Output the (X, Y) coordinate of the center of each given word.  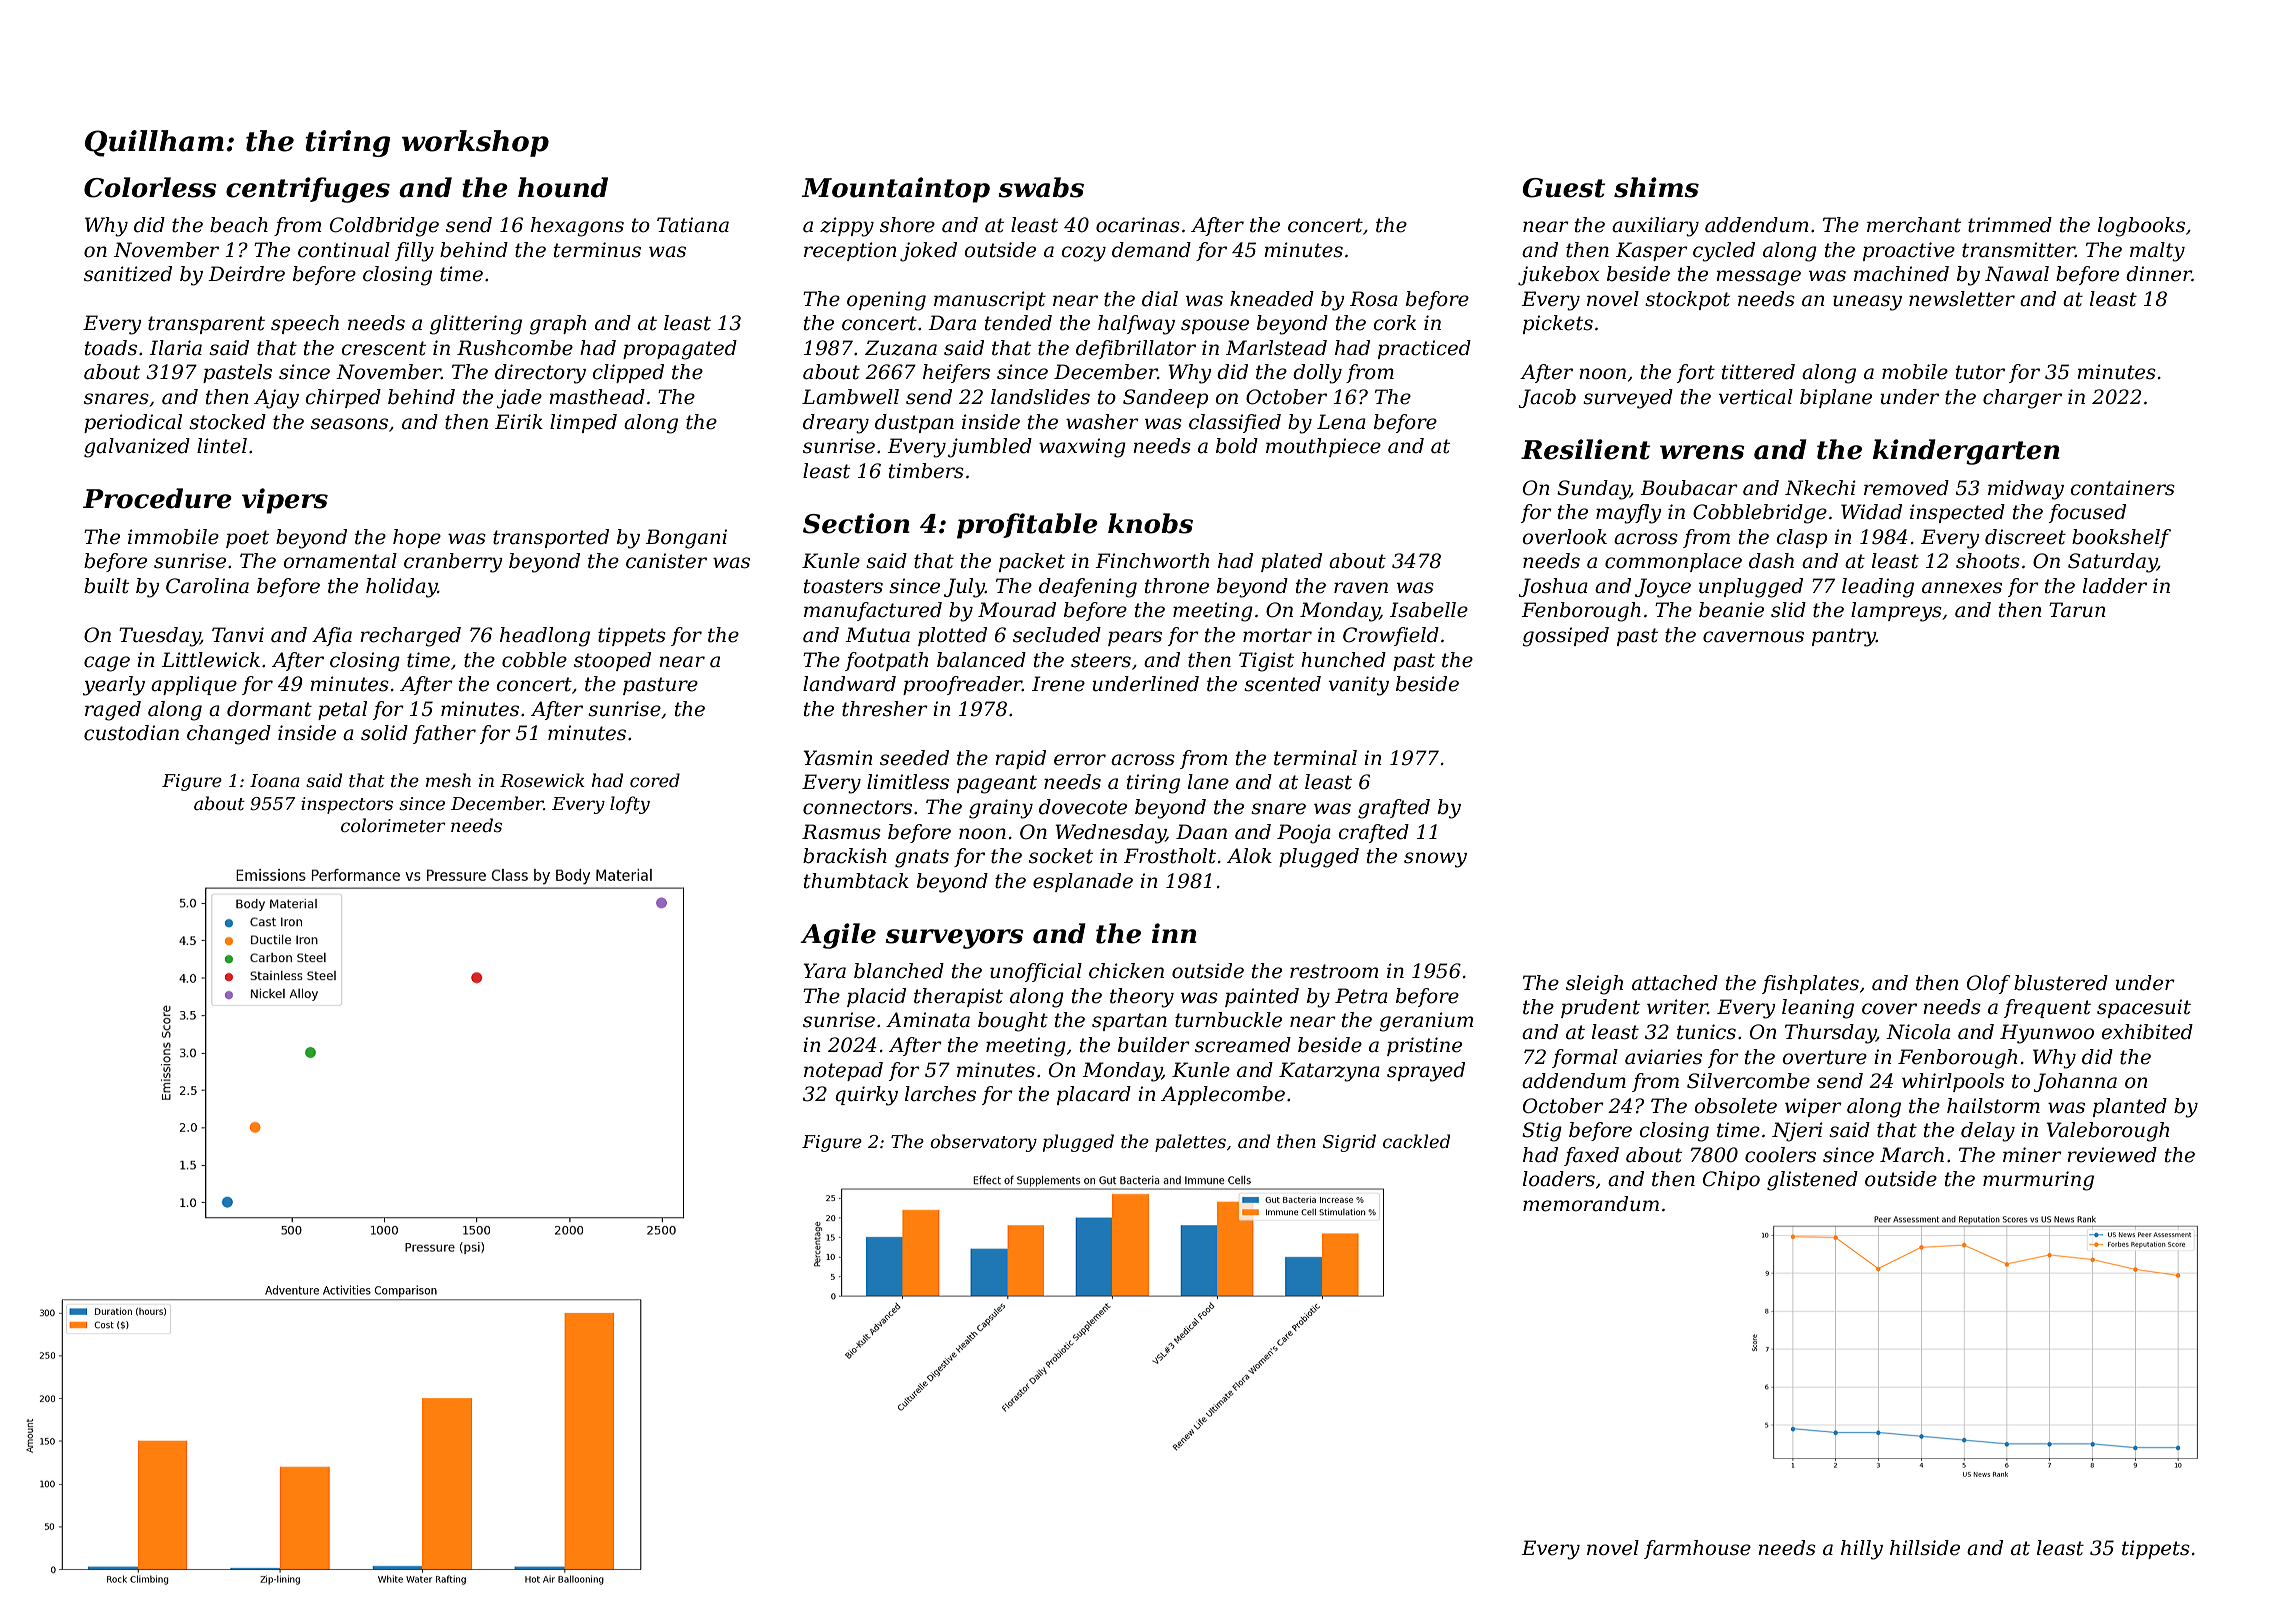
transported (551, 538)
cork (1394, 323)
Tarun (2077, 610)
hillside (1925, 1548)
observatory (983, 1143)
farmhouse (1697, 1549)
